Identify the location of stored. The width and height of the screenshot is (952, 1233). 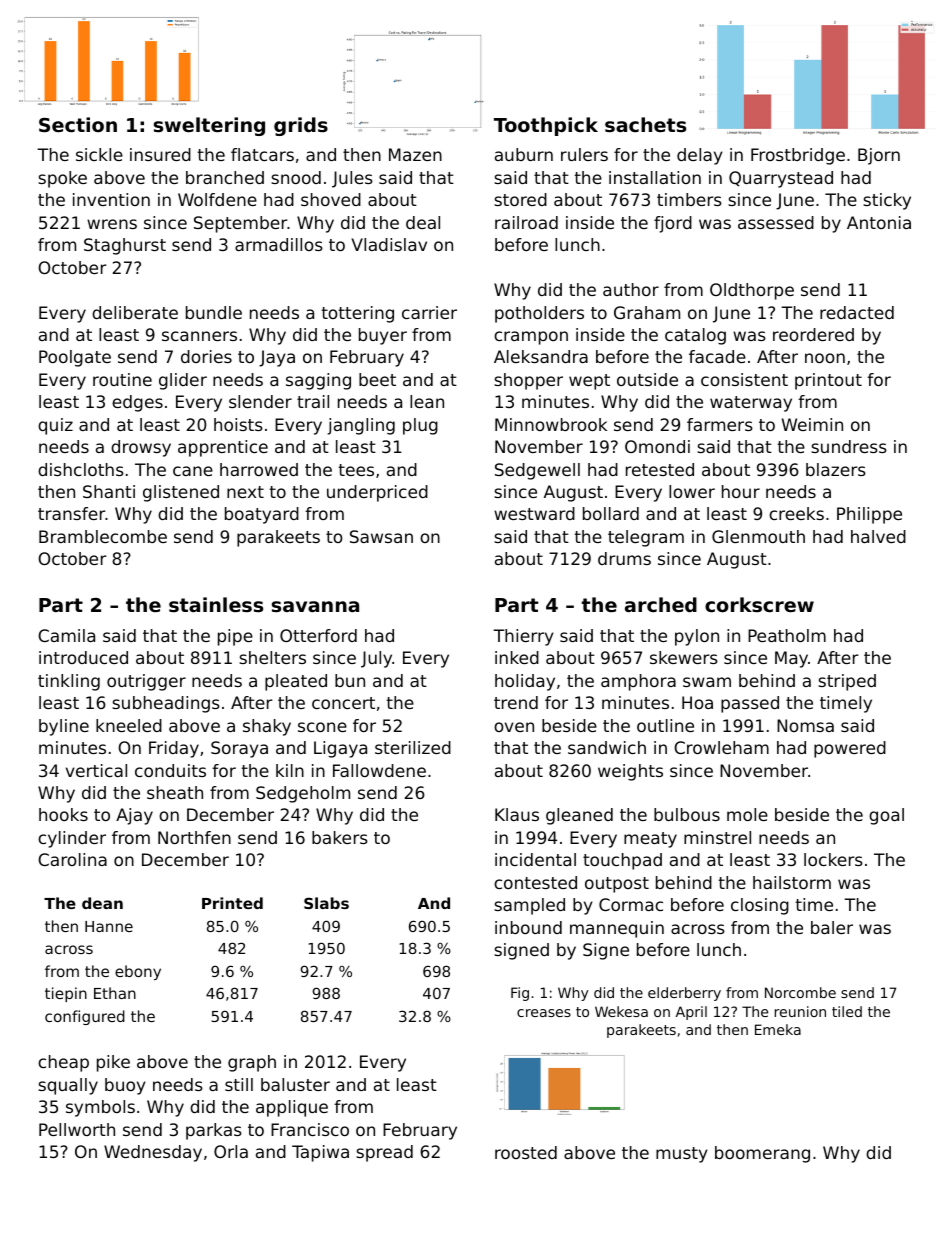
(520, 199).
